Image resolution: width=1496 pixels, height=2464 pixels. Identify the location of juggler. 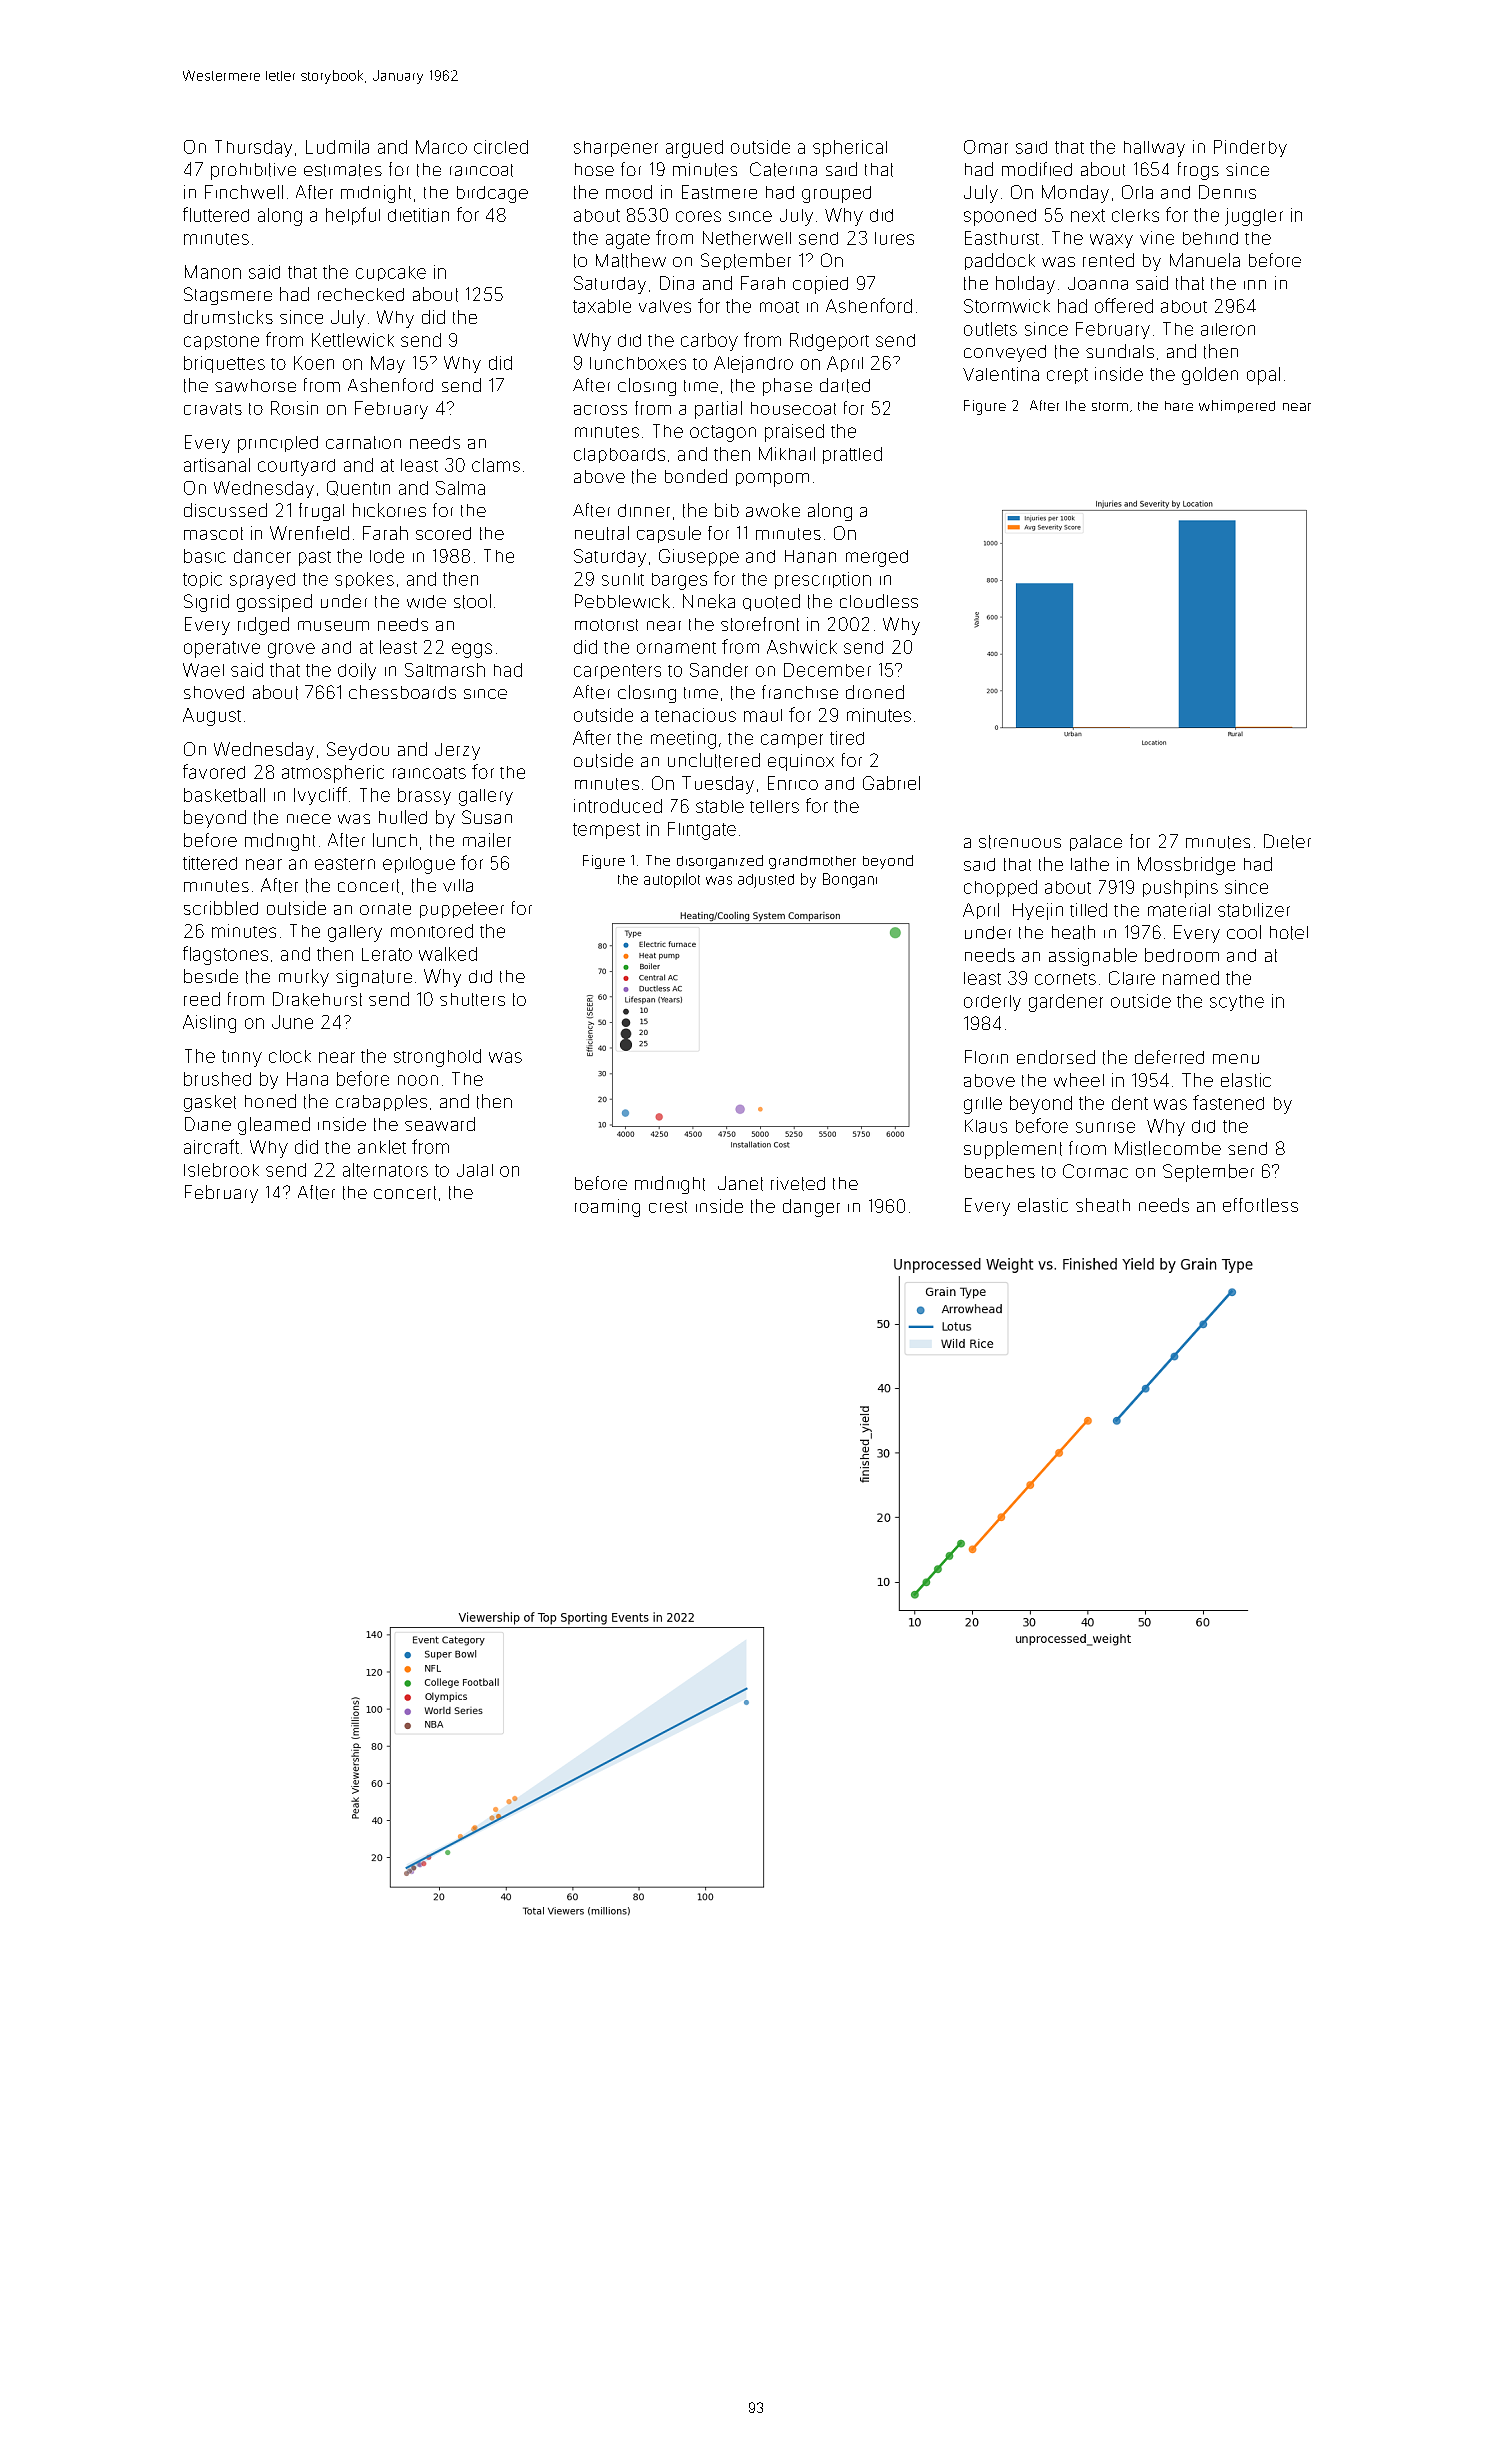
(1254, 217).
